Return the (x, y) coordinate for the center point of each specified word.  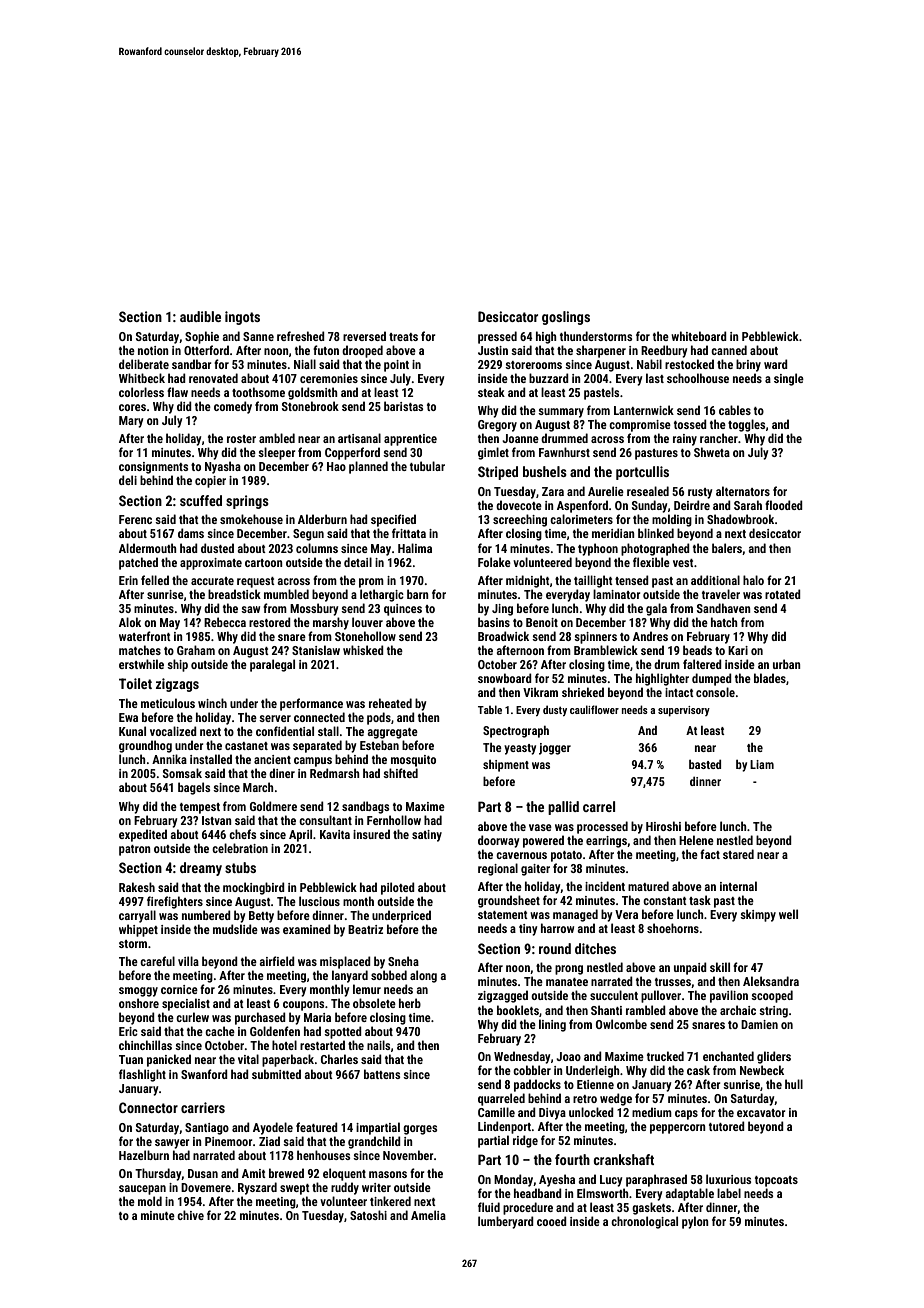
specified (393, 520)
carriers (203, 1107)
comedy (233, 407)
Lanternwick (644, 410)
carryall (137, 916)
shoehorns (673, 928)
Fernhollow (394, 820)
